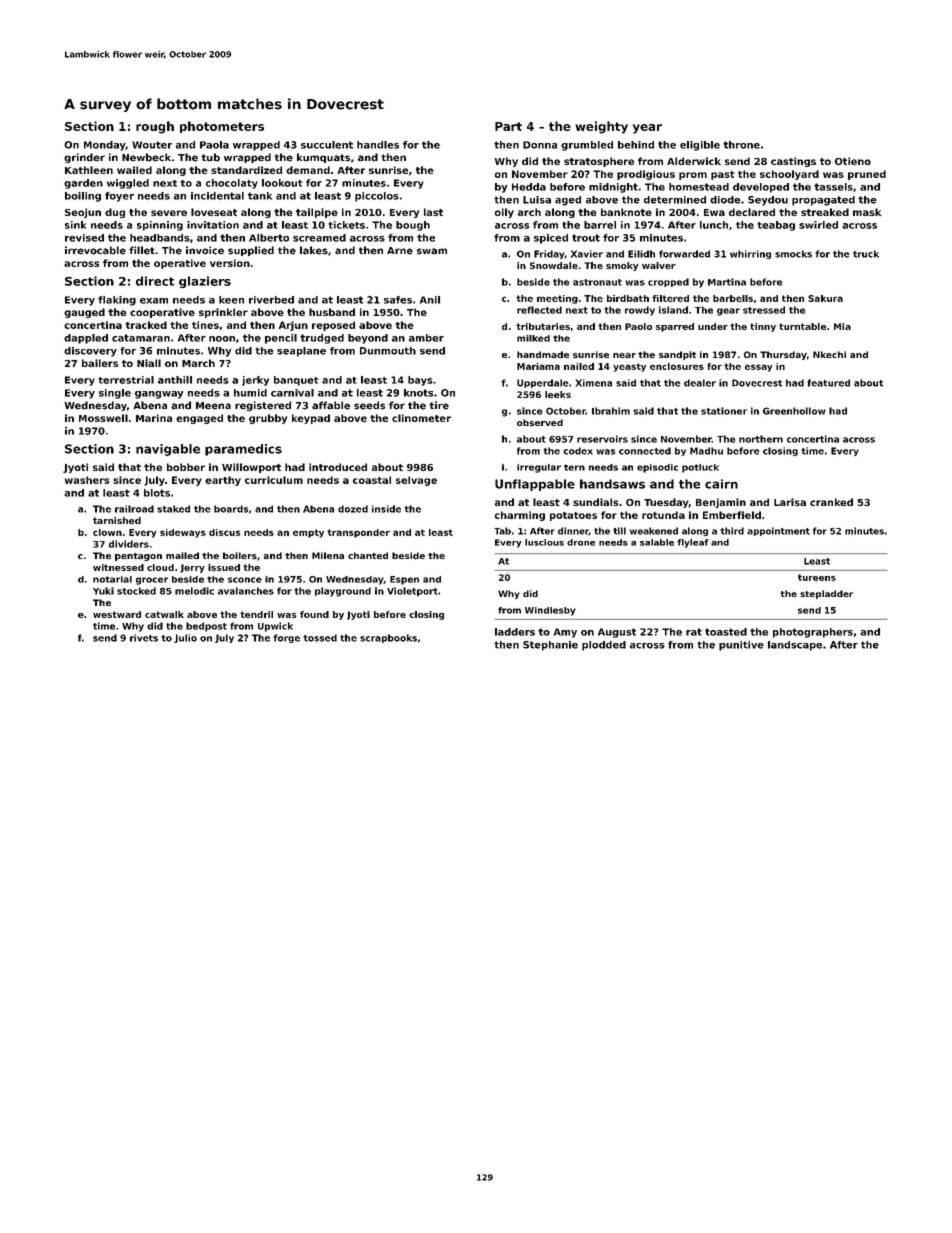  I want to click on standardized, so click(246, 170).
